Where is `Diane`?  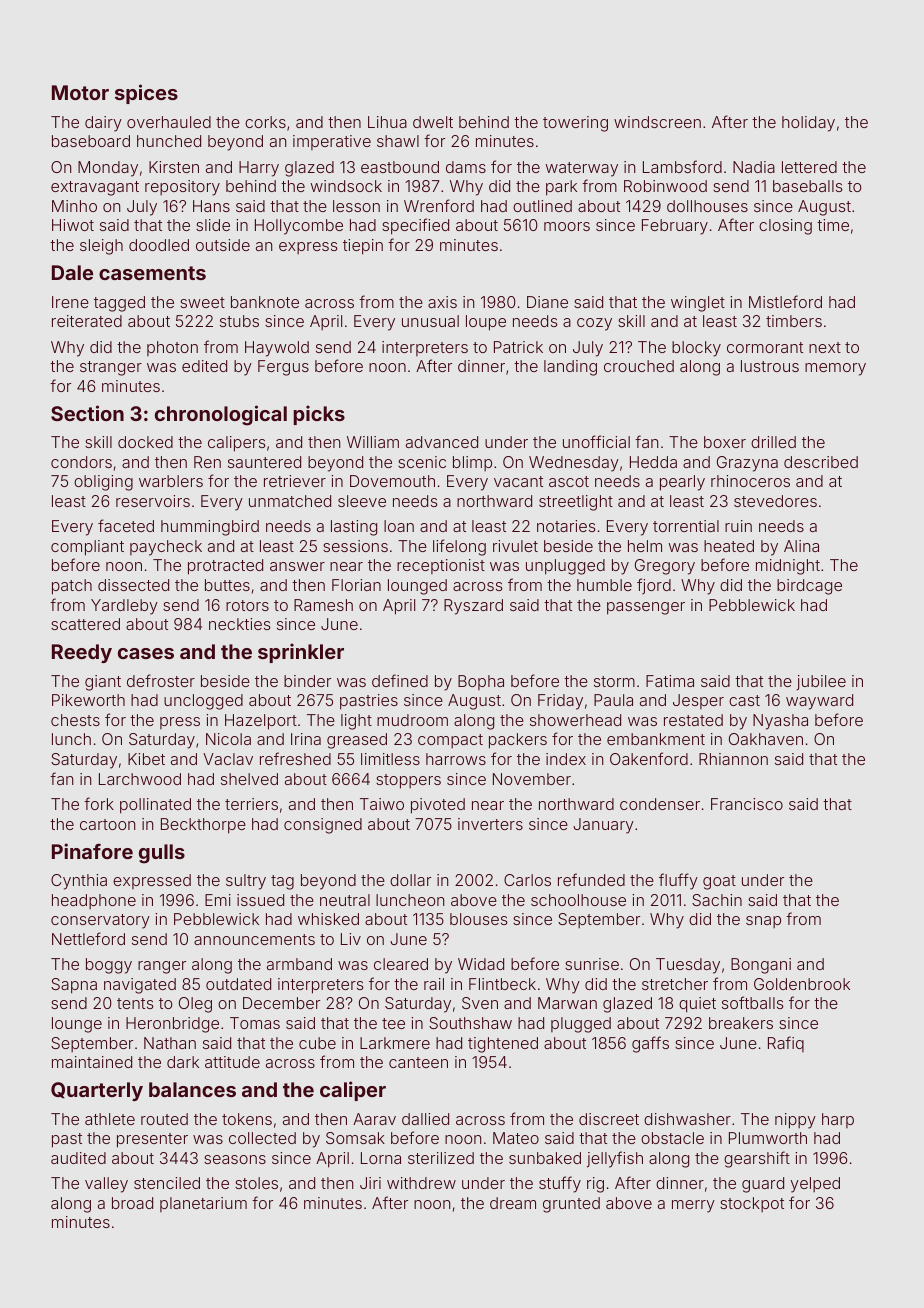 Diane is located at coordinates (547, 302).
